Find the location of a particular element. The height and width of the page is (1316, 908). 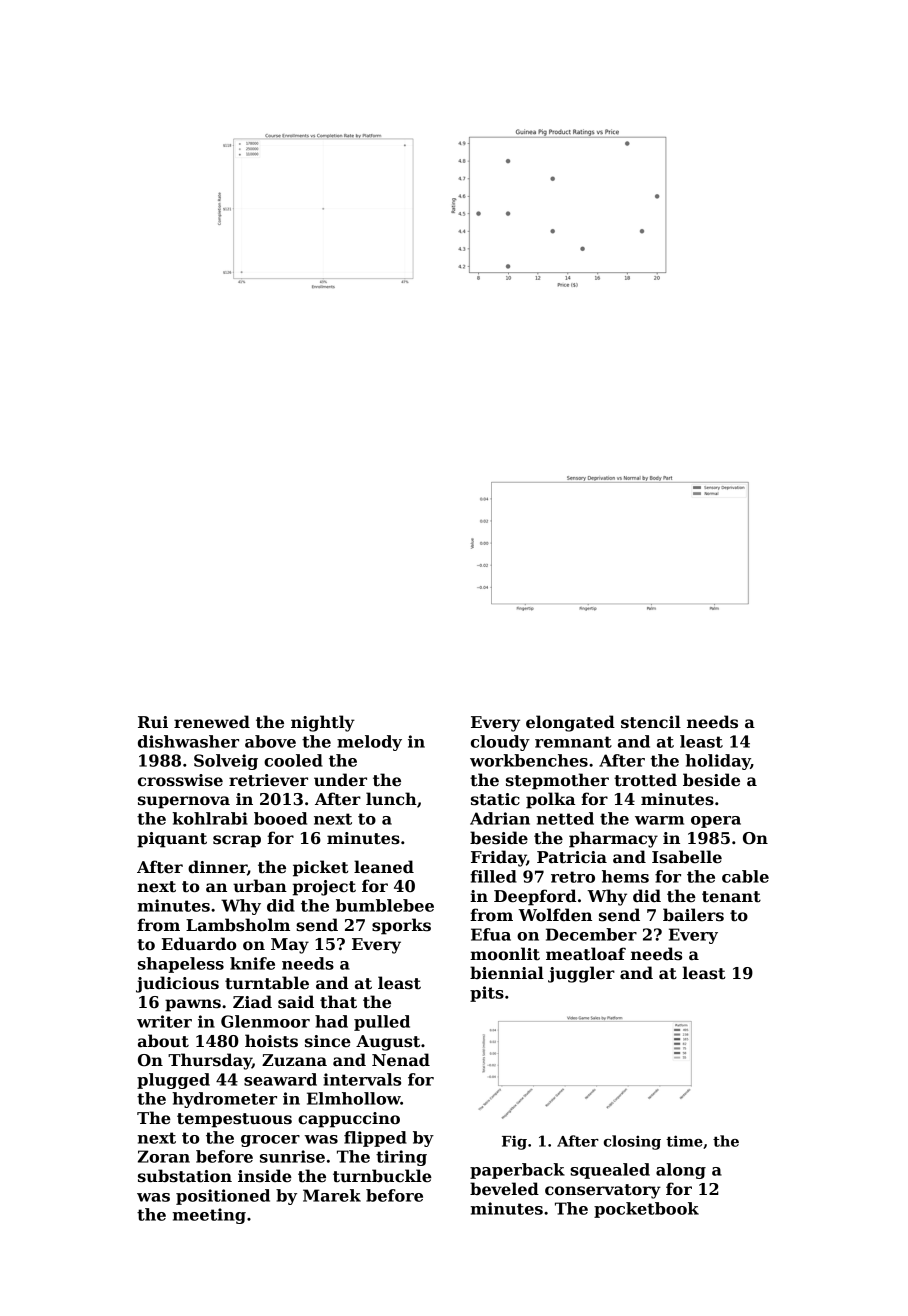

lunch is located at coordinates (391, 799).
